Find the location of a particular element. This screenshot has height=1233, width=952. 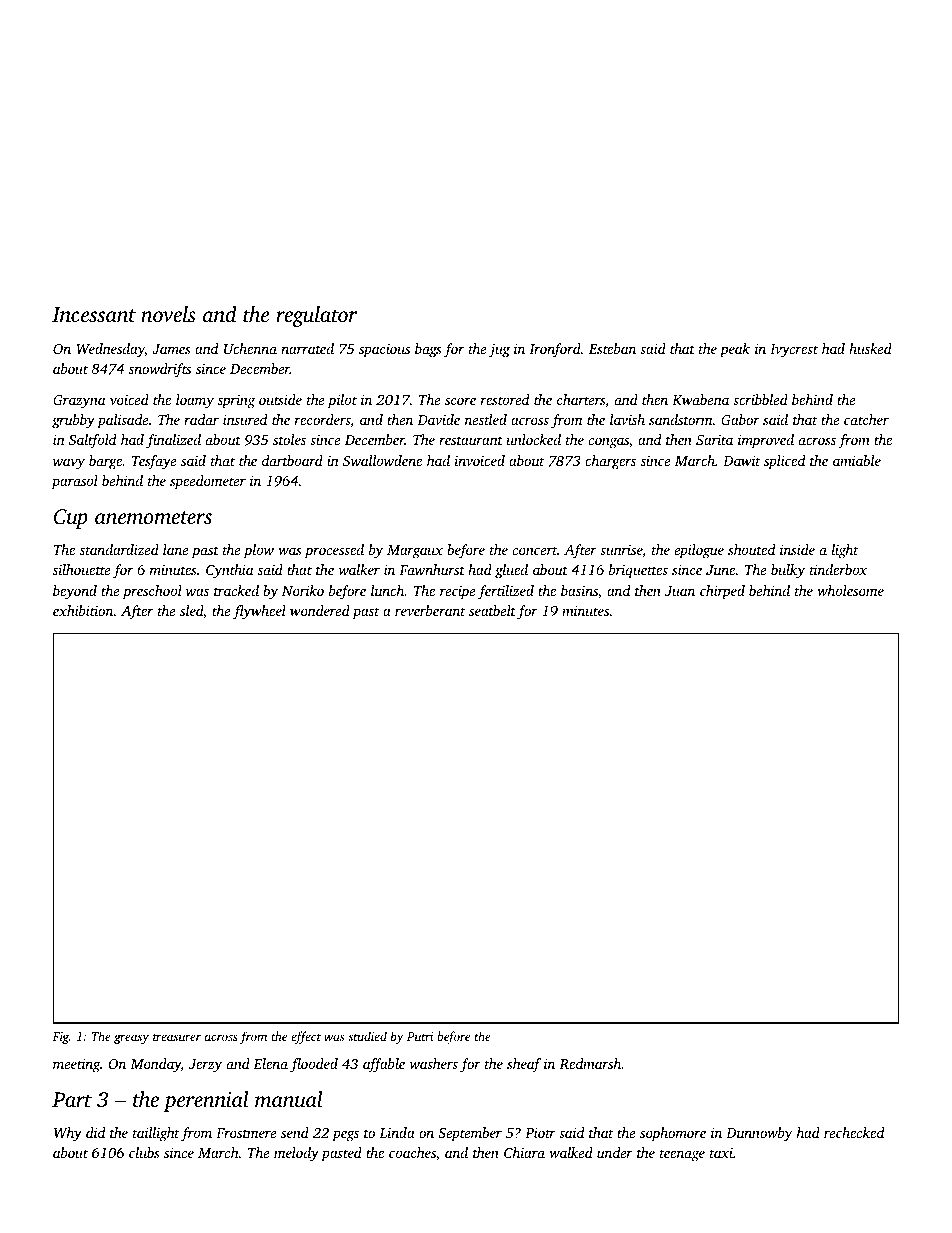

speedometer is located at coordinates (208, 482).
